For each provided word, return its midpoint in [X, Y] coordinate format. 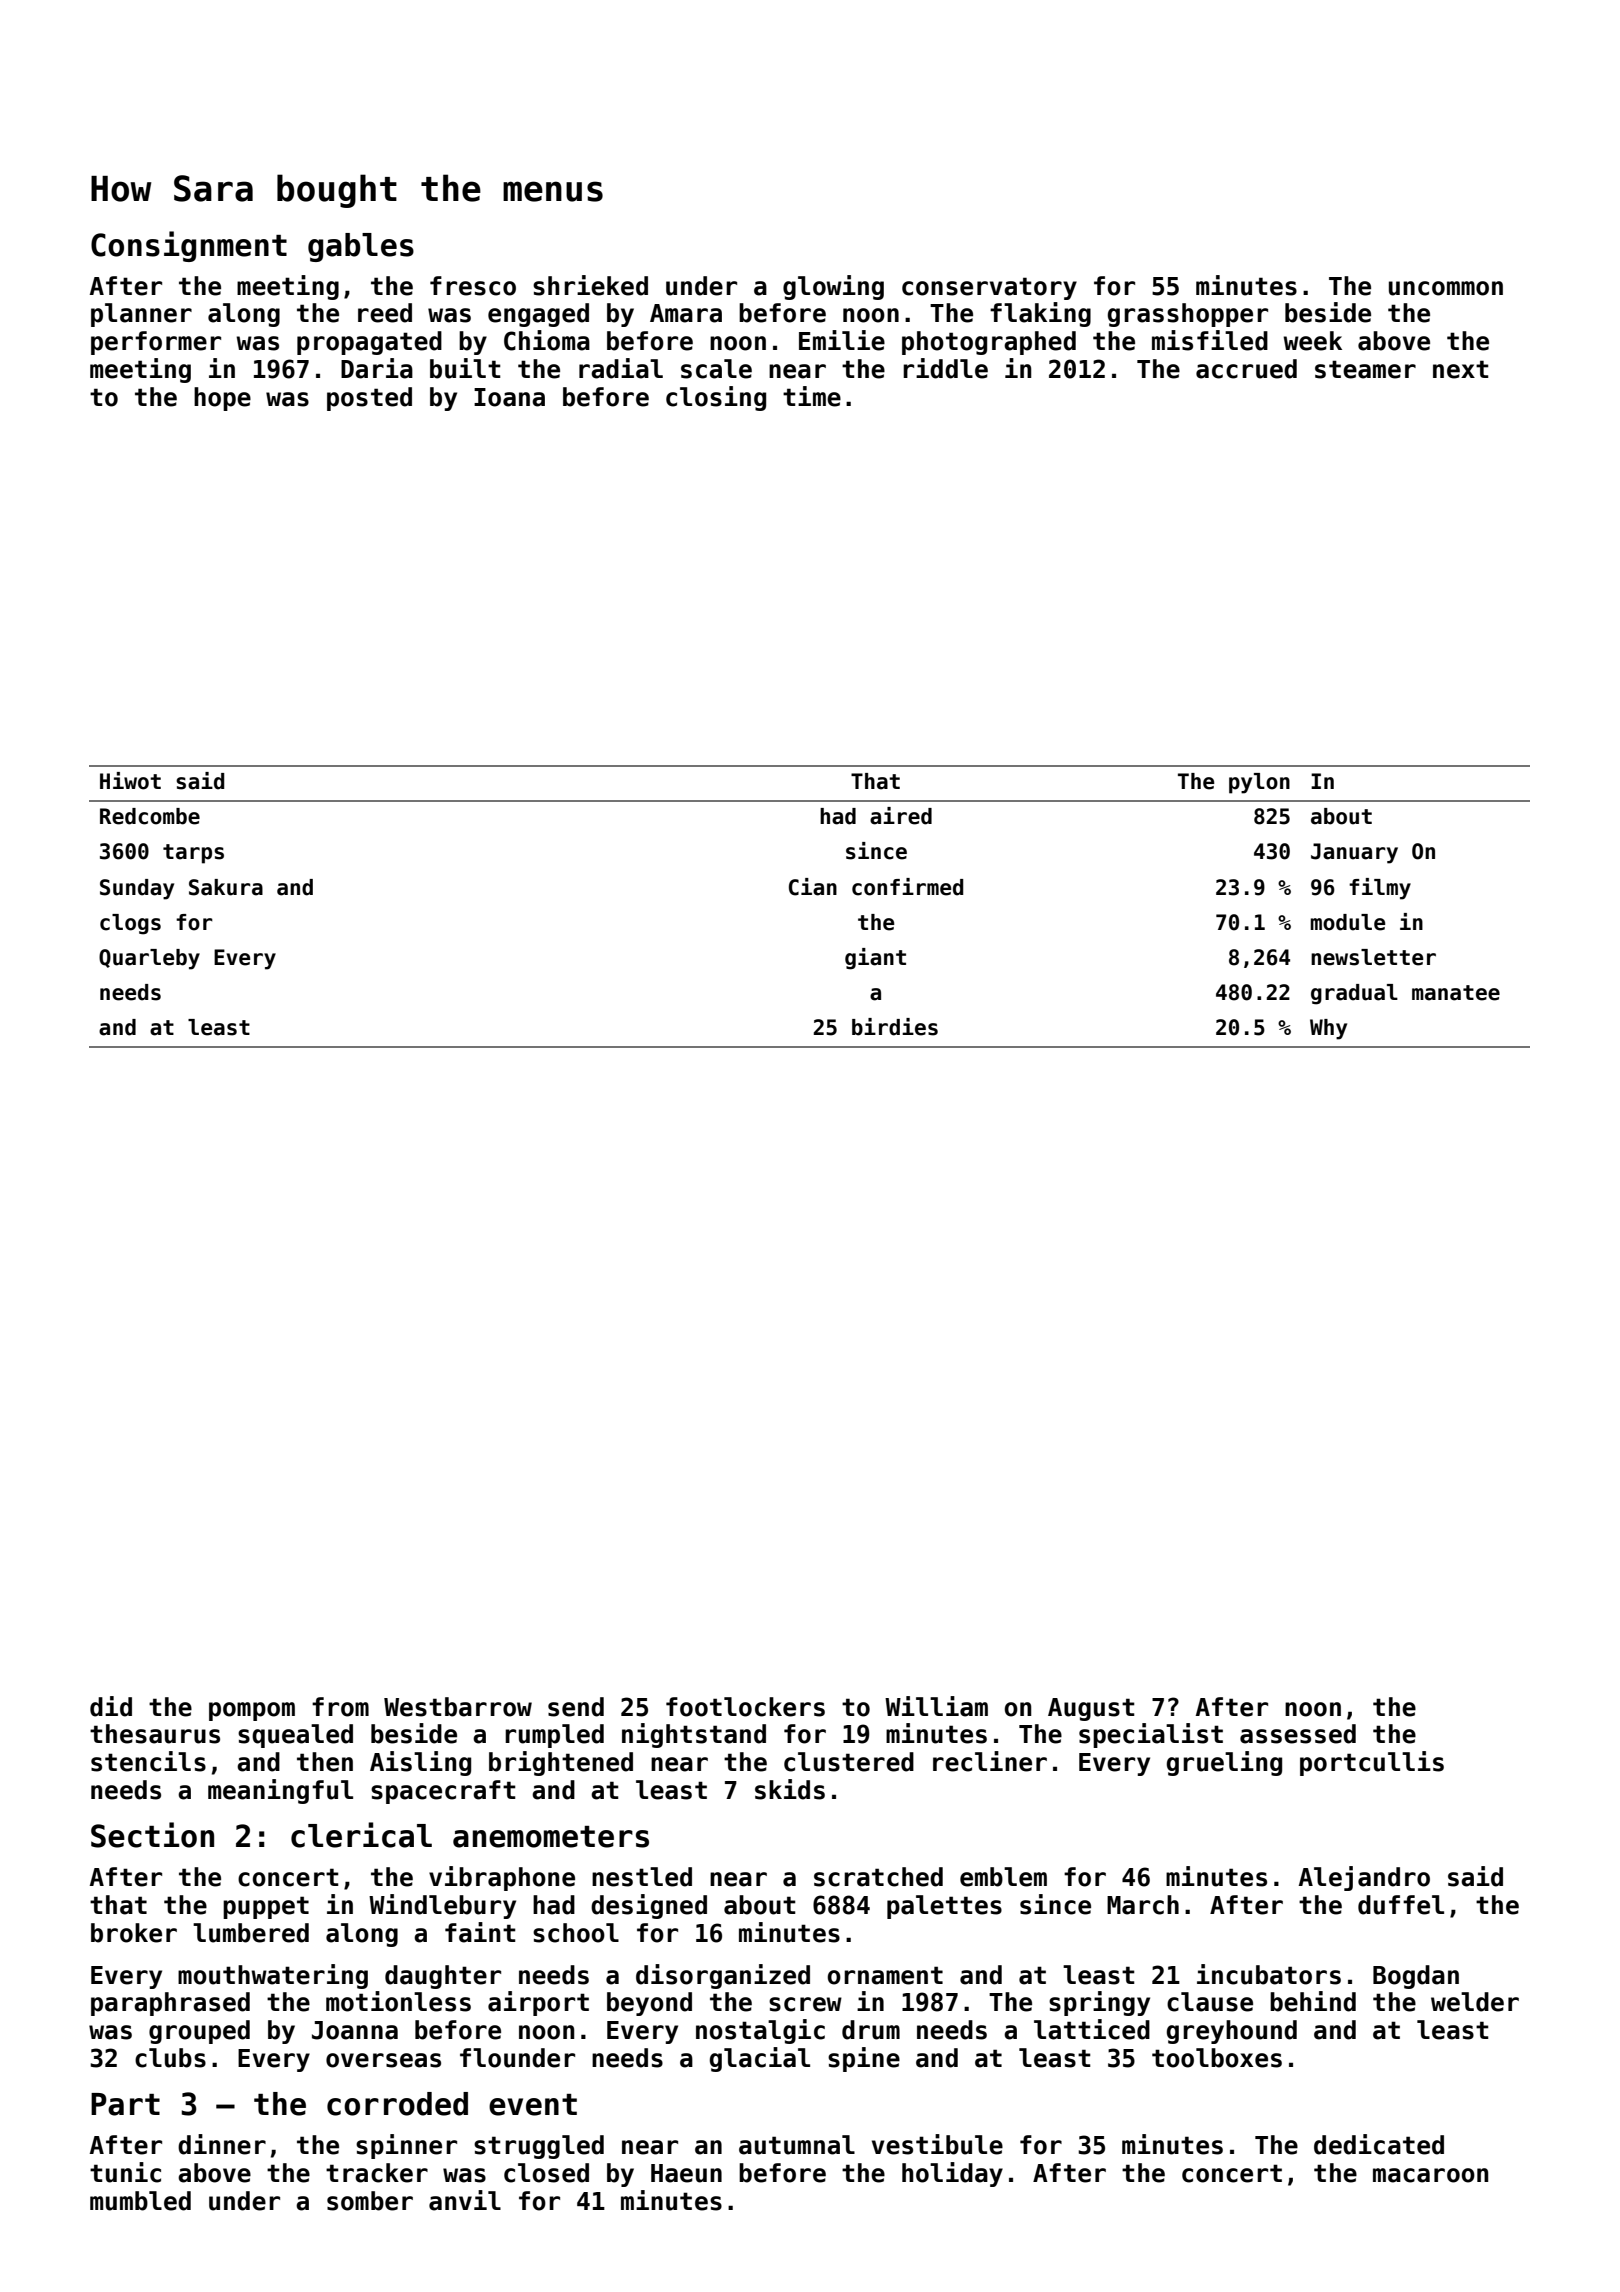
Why [1328, 1029]
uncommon [1446, 288]
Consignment [189, 246]
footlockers [745, 1707]
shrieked [590, 285]
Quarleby [149, 959]
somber [370, 2201]
